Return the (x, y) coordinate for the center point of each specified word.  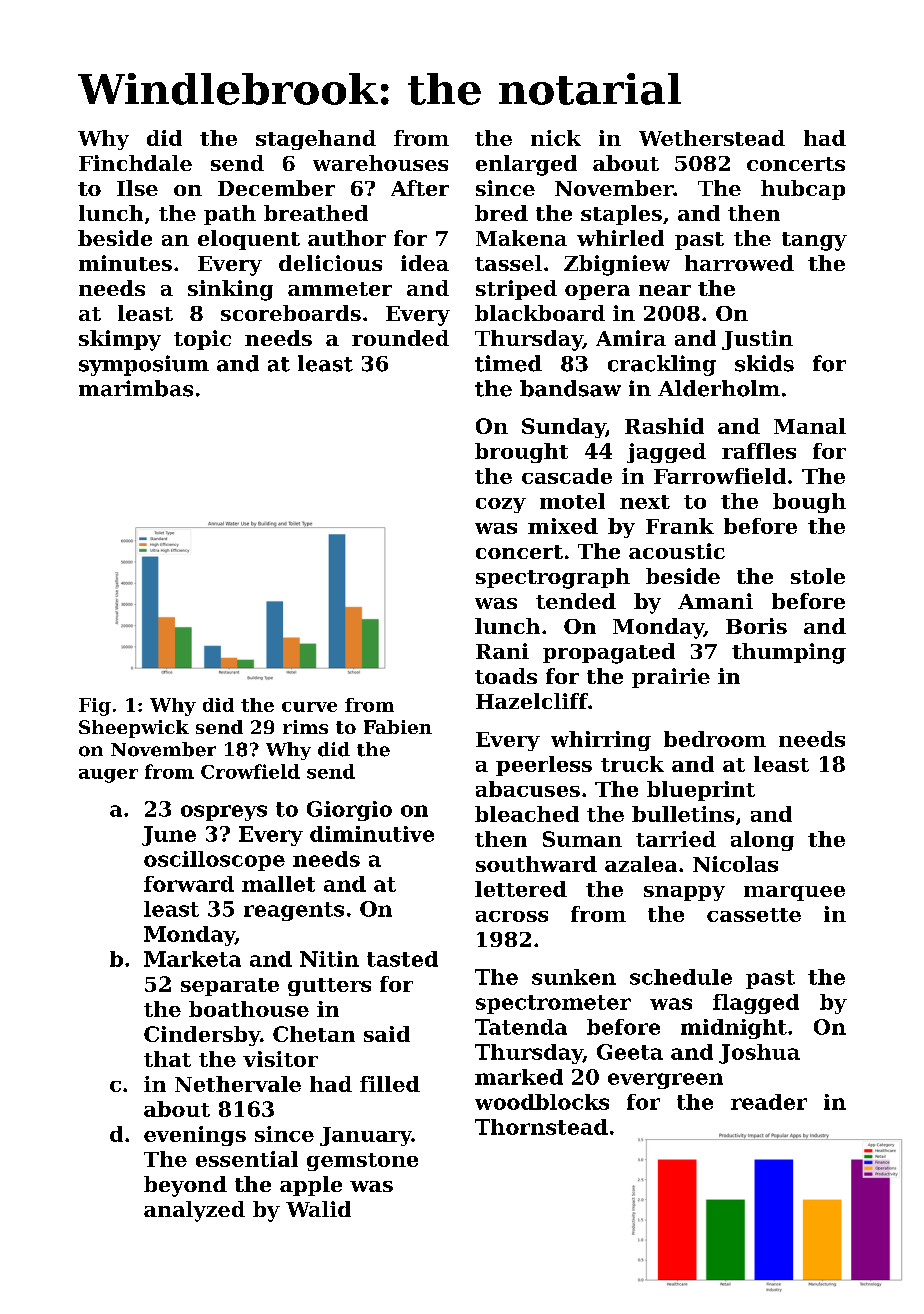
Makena (521, 238)
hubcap (803, 190)
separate (230, 987)
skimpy (120, 340)
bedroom (715, 739)
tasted (402, 959)
